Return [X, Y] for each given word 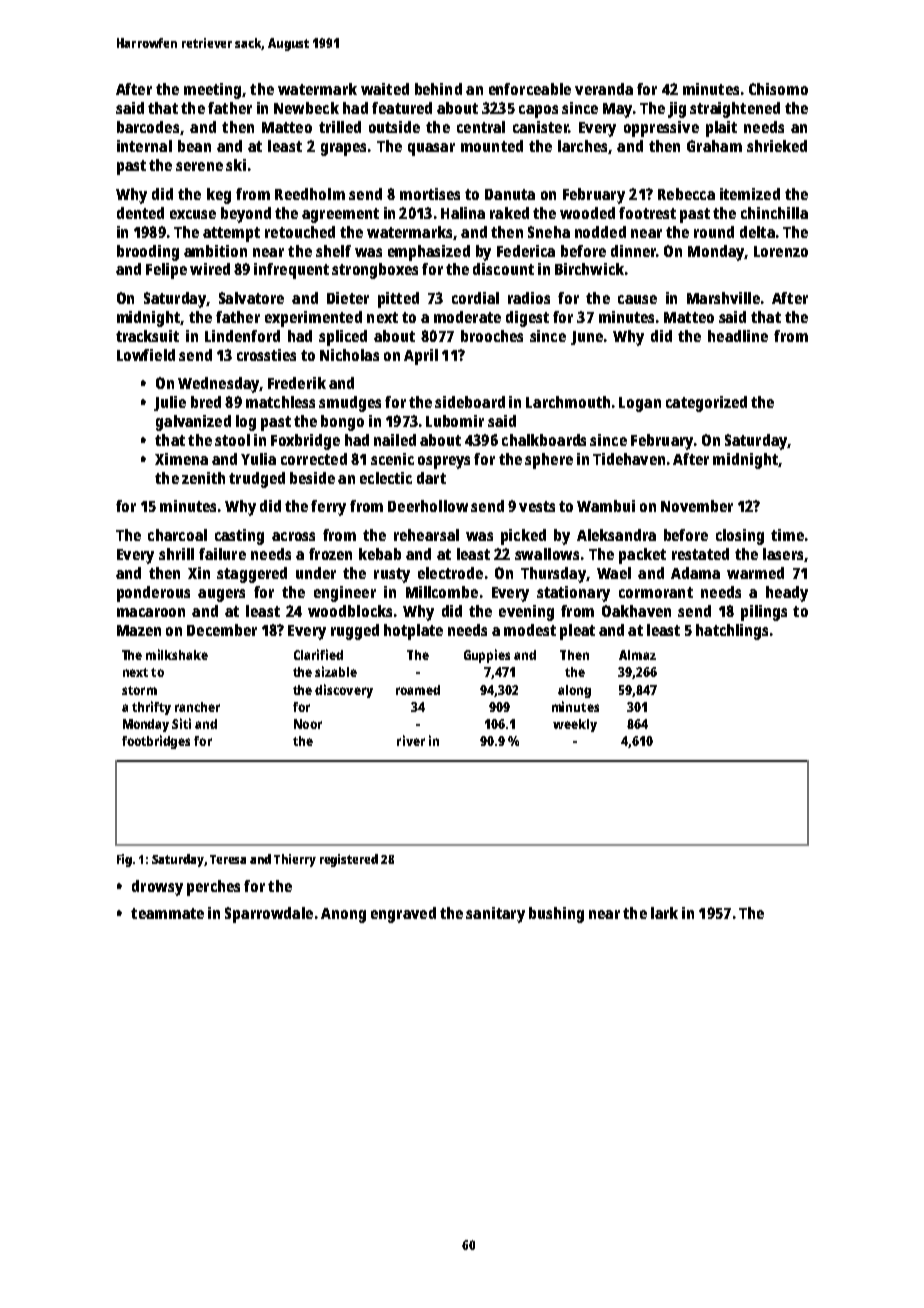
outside [394, 127]
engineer [345, 594]
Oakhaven [636, 611]
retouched [300, 232]
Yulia [258, 459]
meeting [212, 91]
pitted [398, 300]
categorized [706, 404]
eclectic [386, 478]
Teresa [228, 859]
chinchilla [774, 213]
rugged [355, 632]
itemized [750, 194]
